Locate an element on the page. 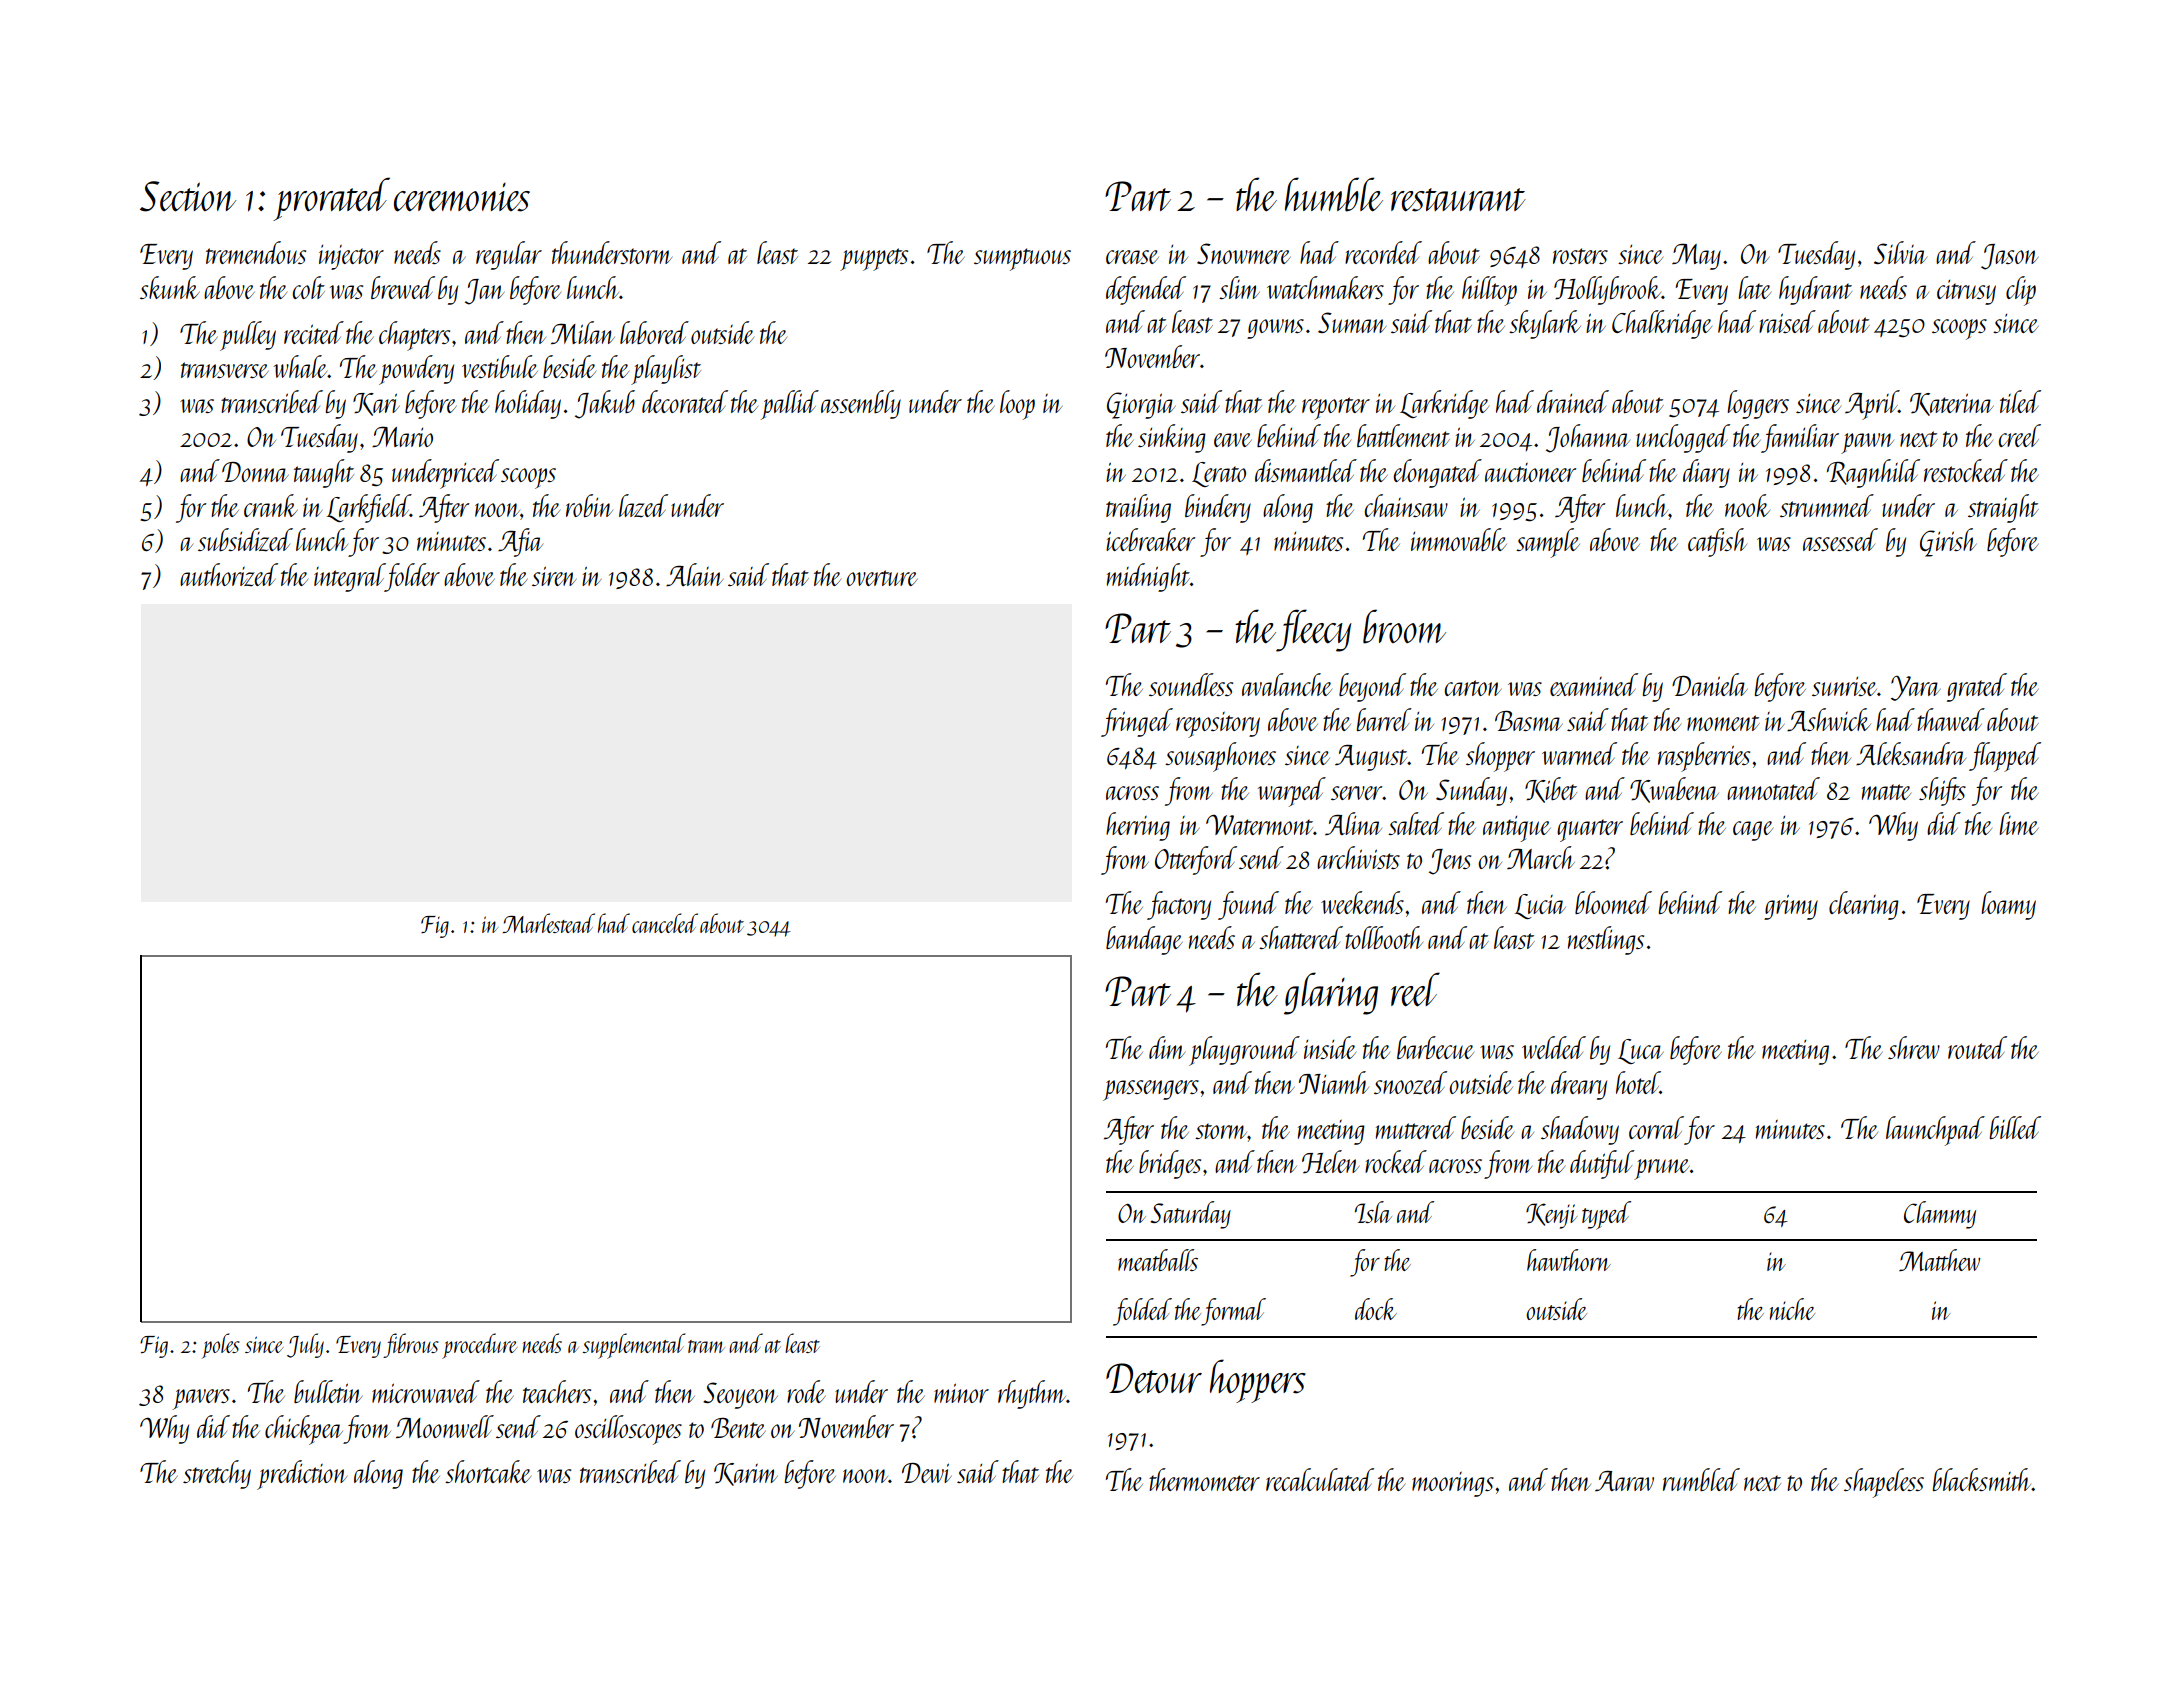 The height and width of the document is (1683, 2178). restaurant is located at coordinates (1458, 200).
